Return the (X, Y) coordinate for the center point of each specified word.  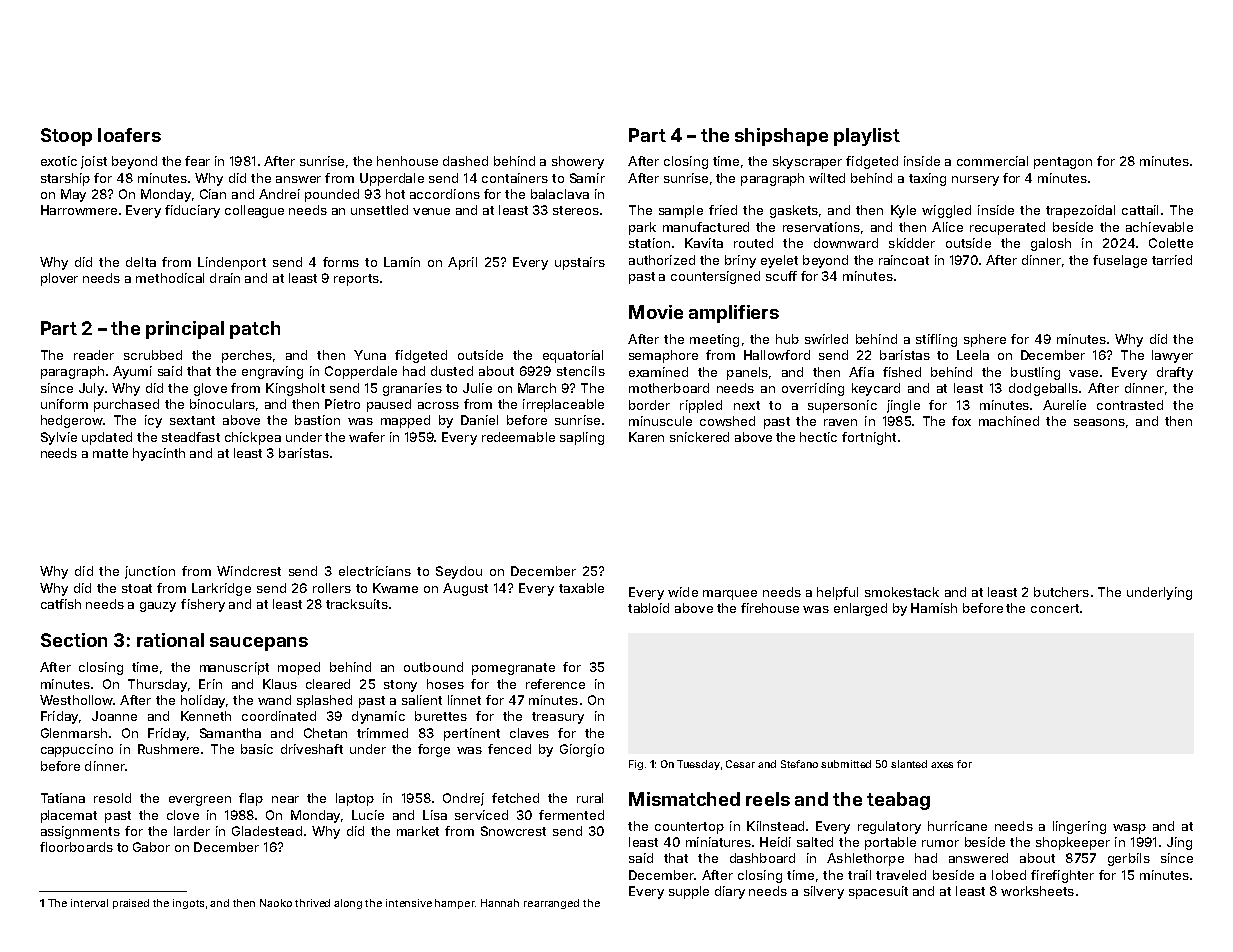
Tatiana (63, 798)
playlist (867, 137)
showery (578, 162)
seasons (1099, 422)
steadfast (191, 437)
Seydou (459, 572)
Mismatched (684, 799)
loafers (129, 135)
